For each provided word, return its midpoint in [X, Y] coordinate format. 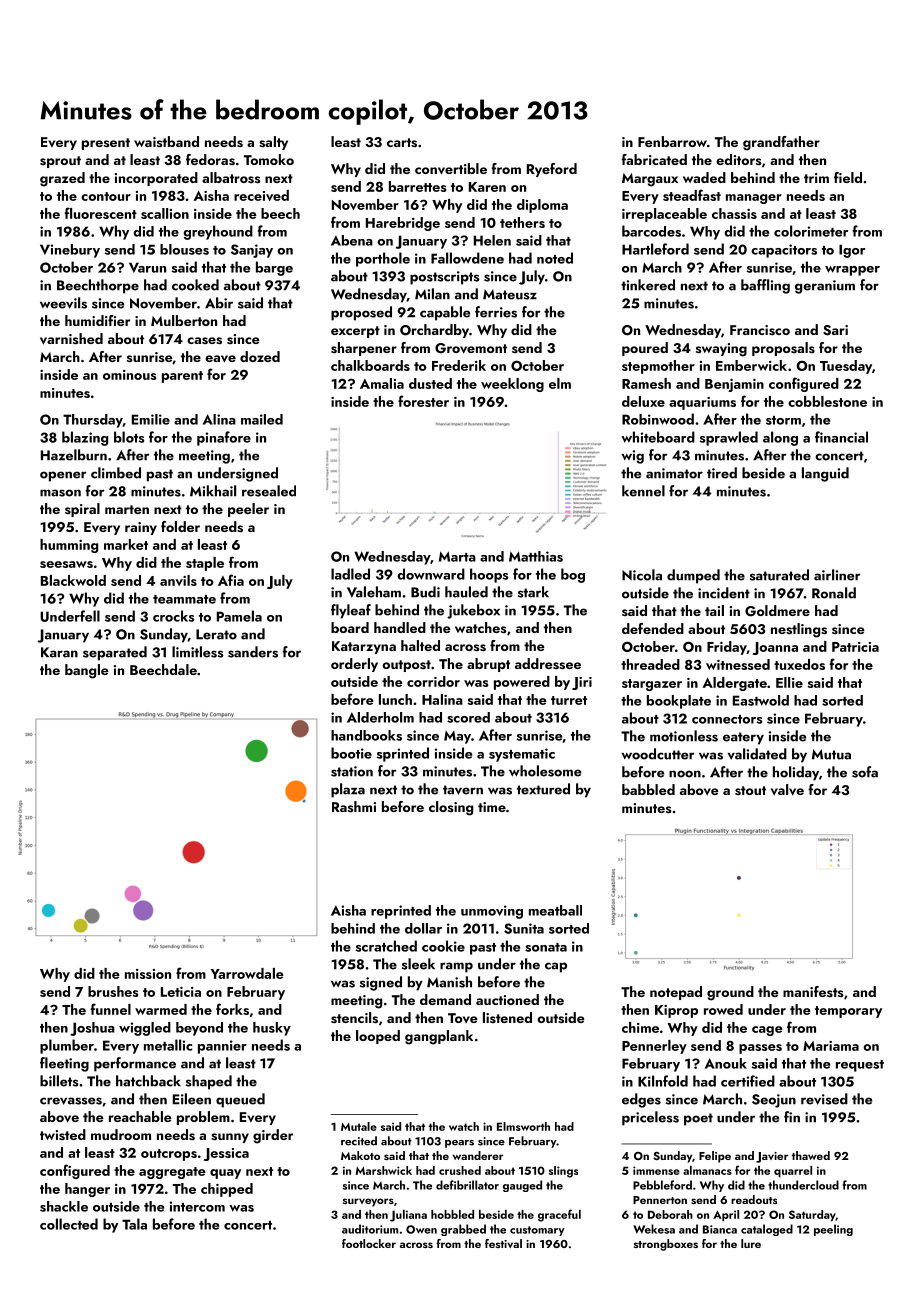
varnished [71, 339]
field [848, 177]
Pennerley [654, 1047]
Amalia [382, 383]
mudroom [121, 1134]
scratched [386, 946]
